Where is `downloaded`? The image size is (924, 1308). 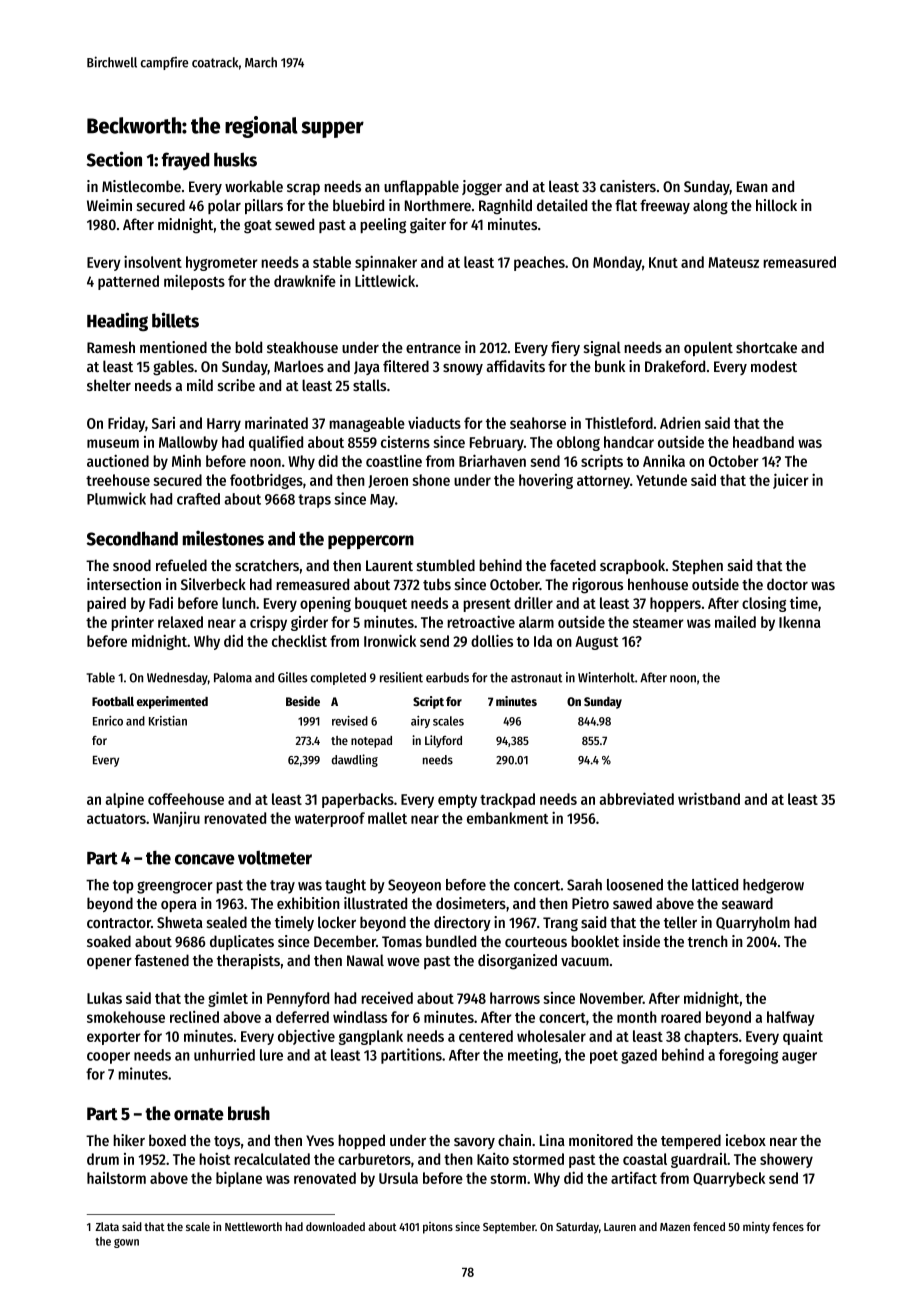 downloaded is located at coordinates (335, 1226).
